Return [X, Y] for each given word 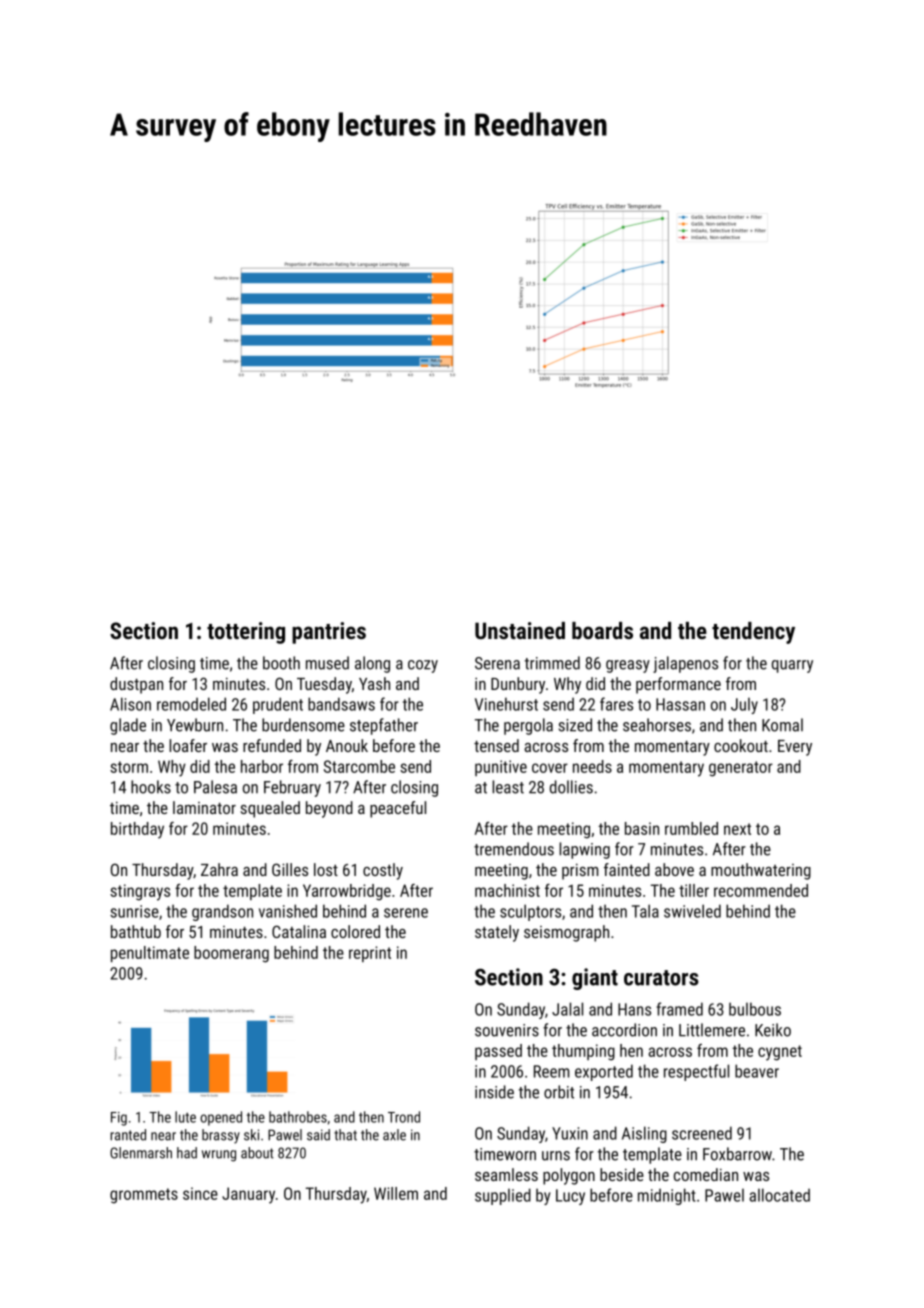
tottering [246, 633]
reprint [370, 954]
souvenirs [507, 1030]
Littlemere [712, 1030]
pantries [329, 633]
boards [602, 630]
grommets [144, 1196]
